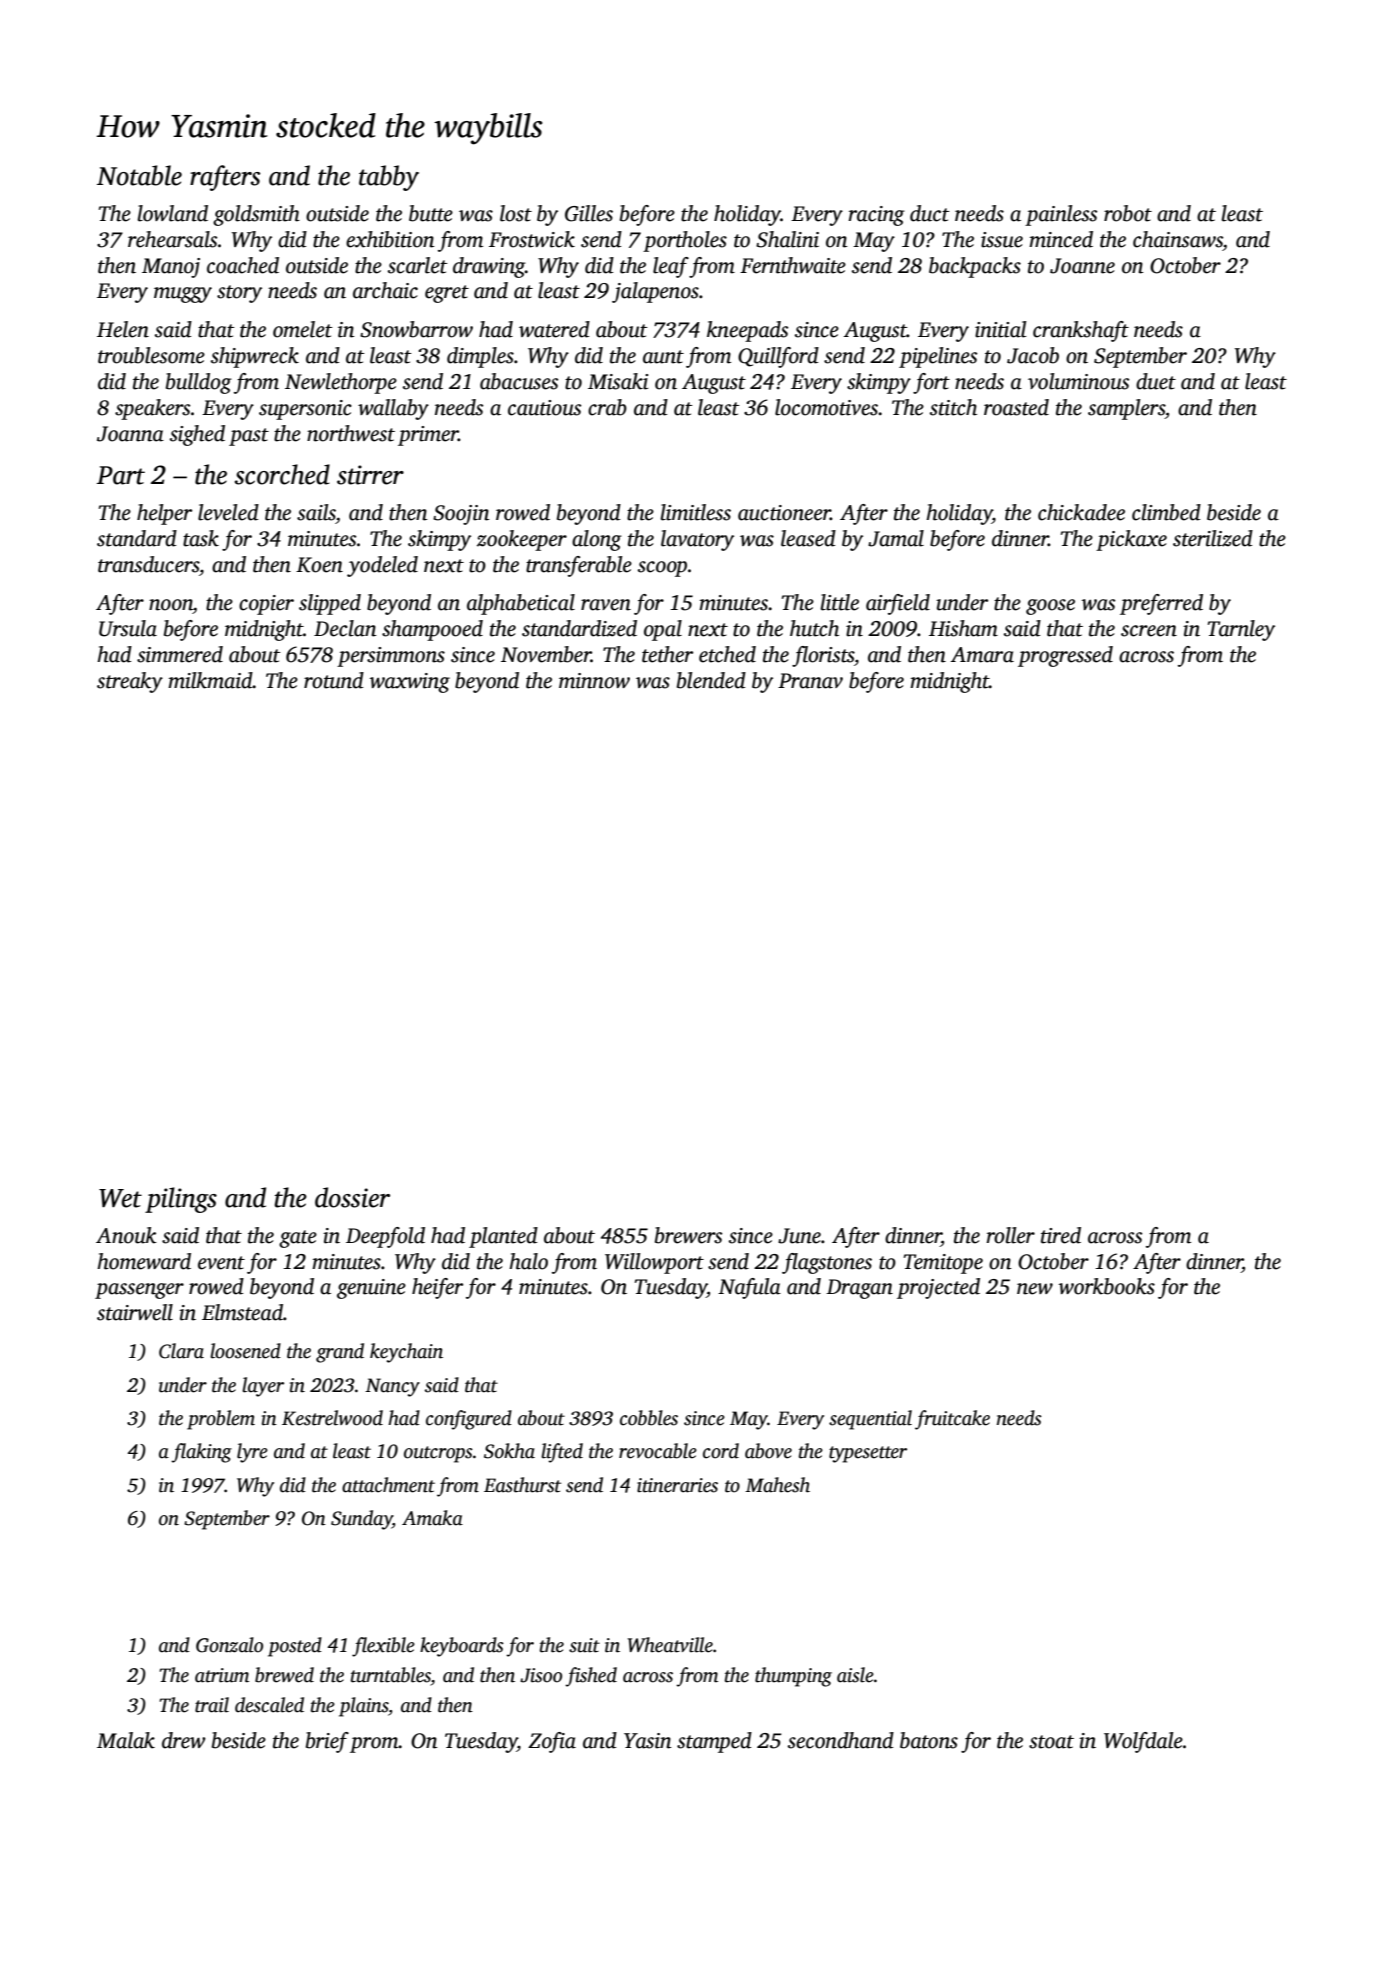  I want to click on dossier, so click(352, 1197).
